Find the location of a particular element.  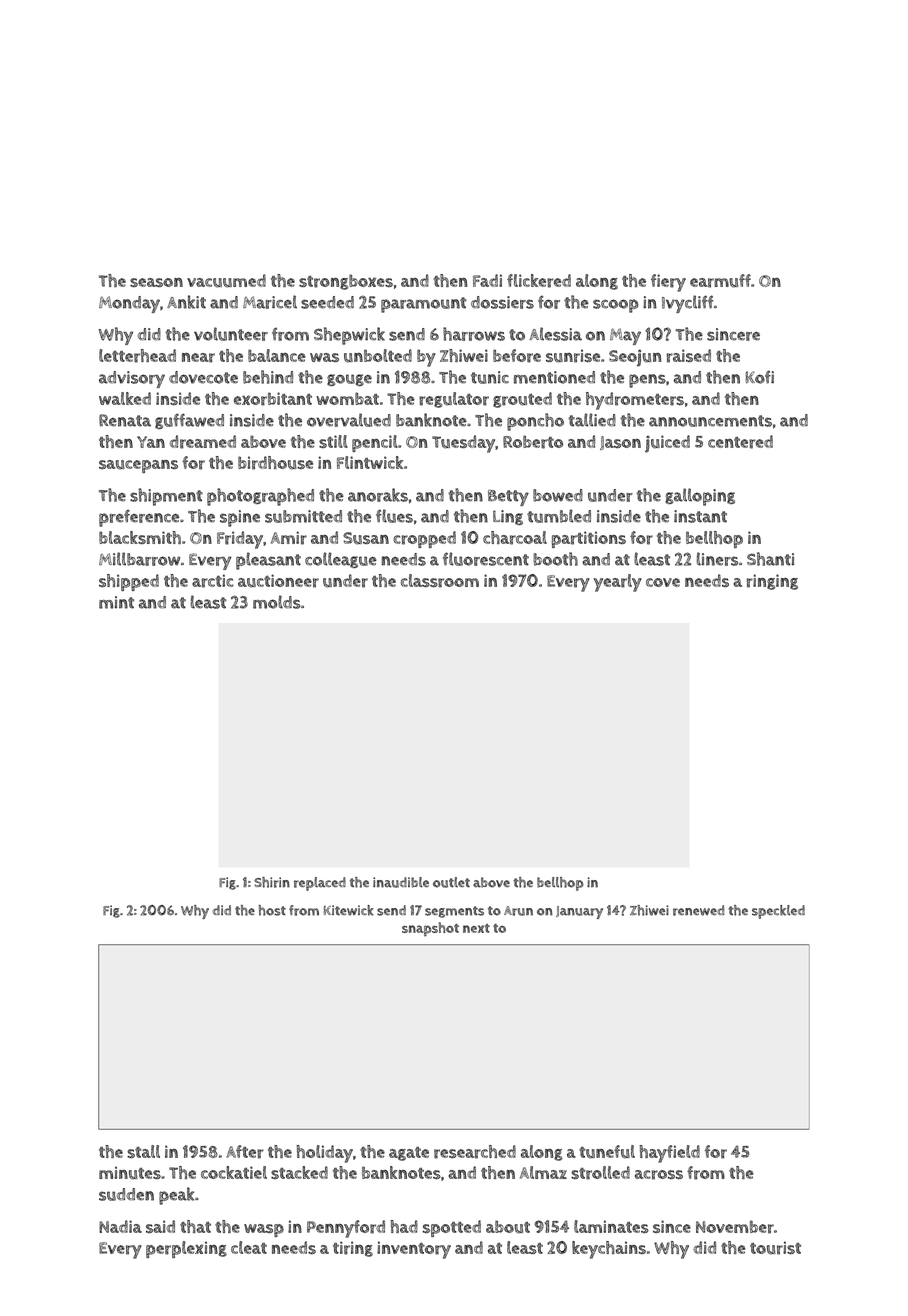

host is located at coordinates (272, 910).
